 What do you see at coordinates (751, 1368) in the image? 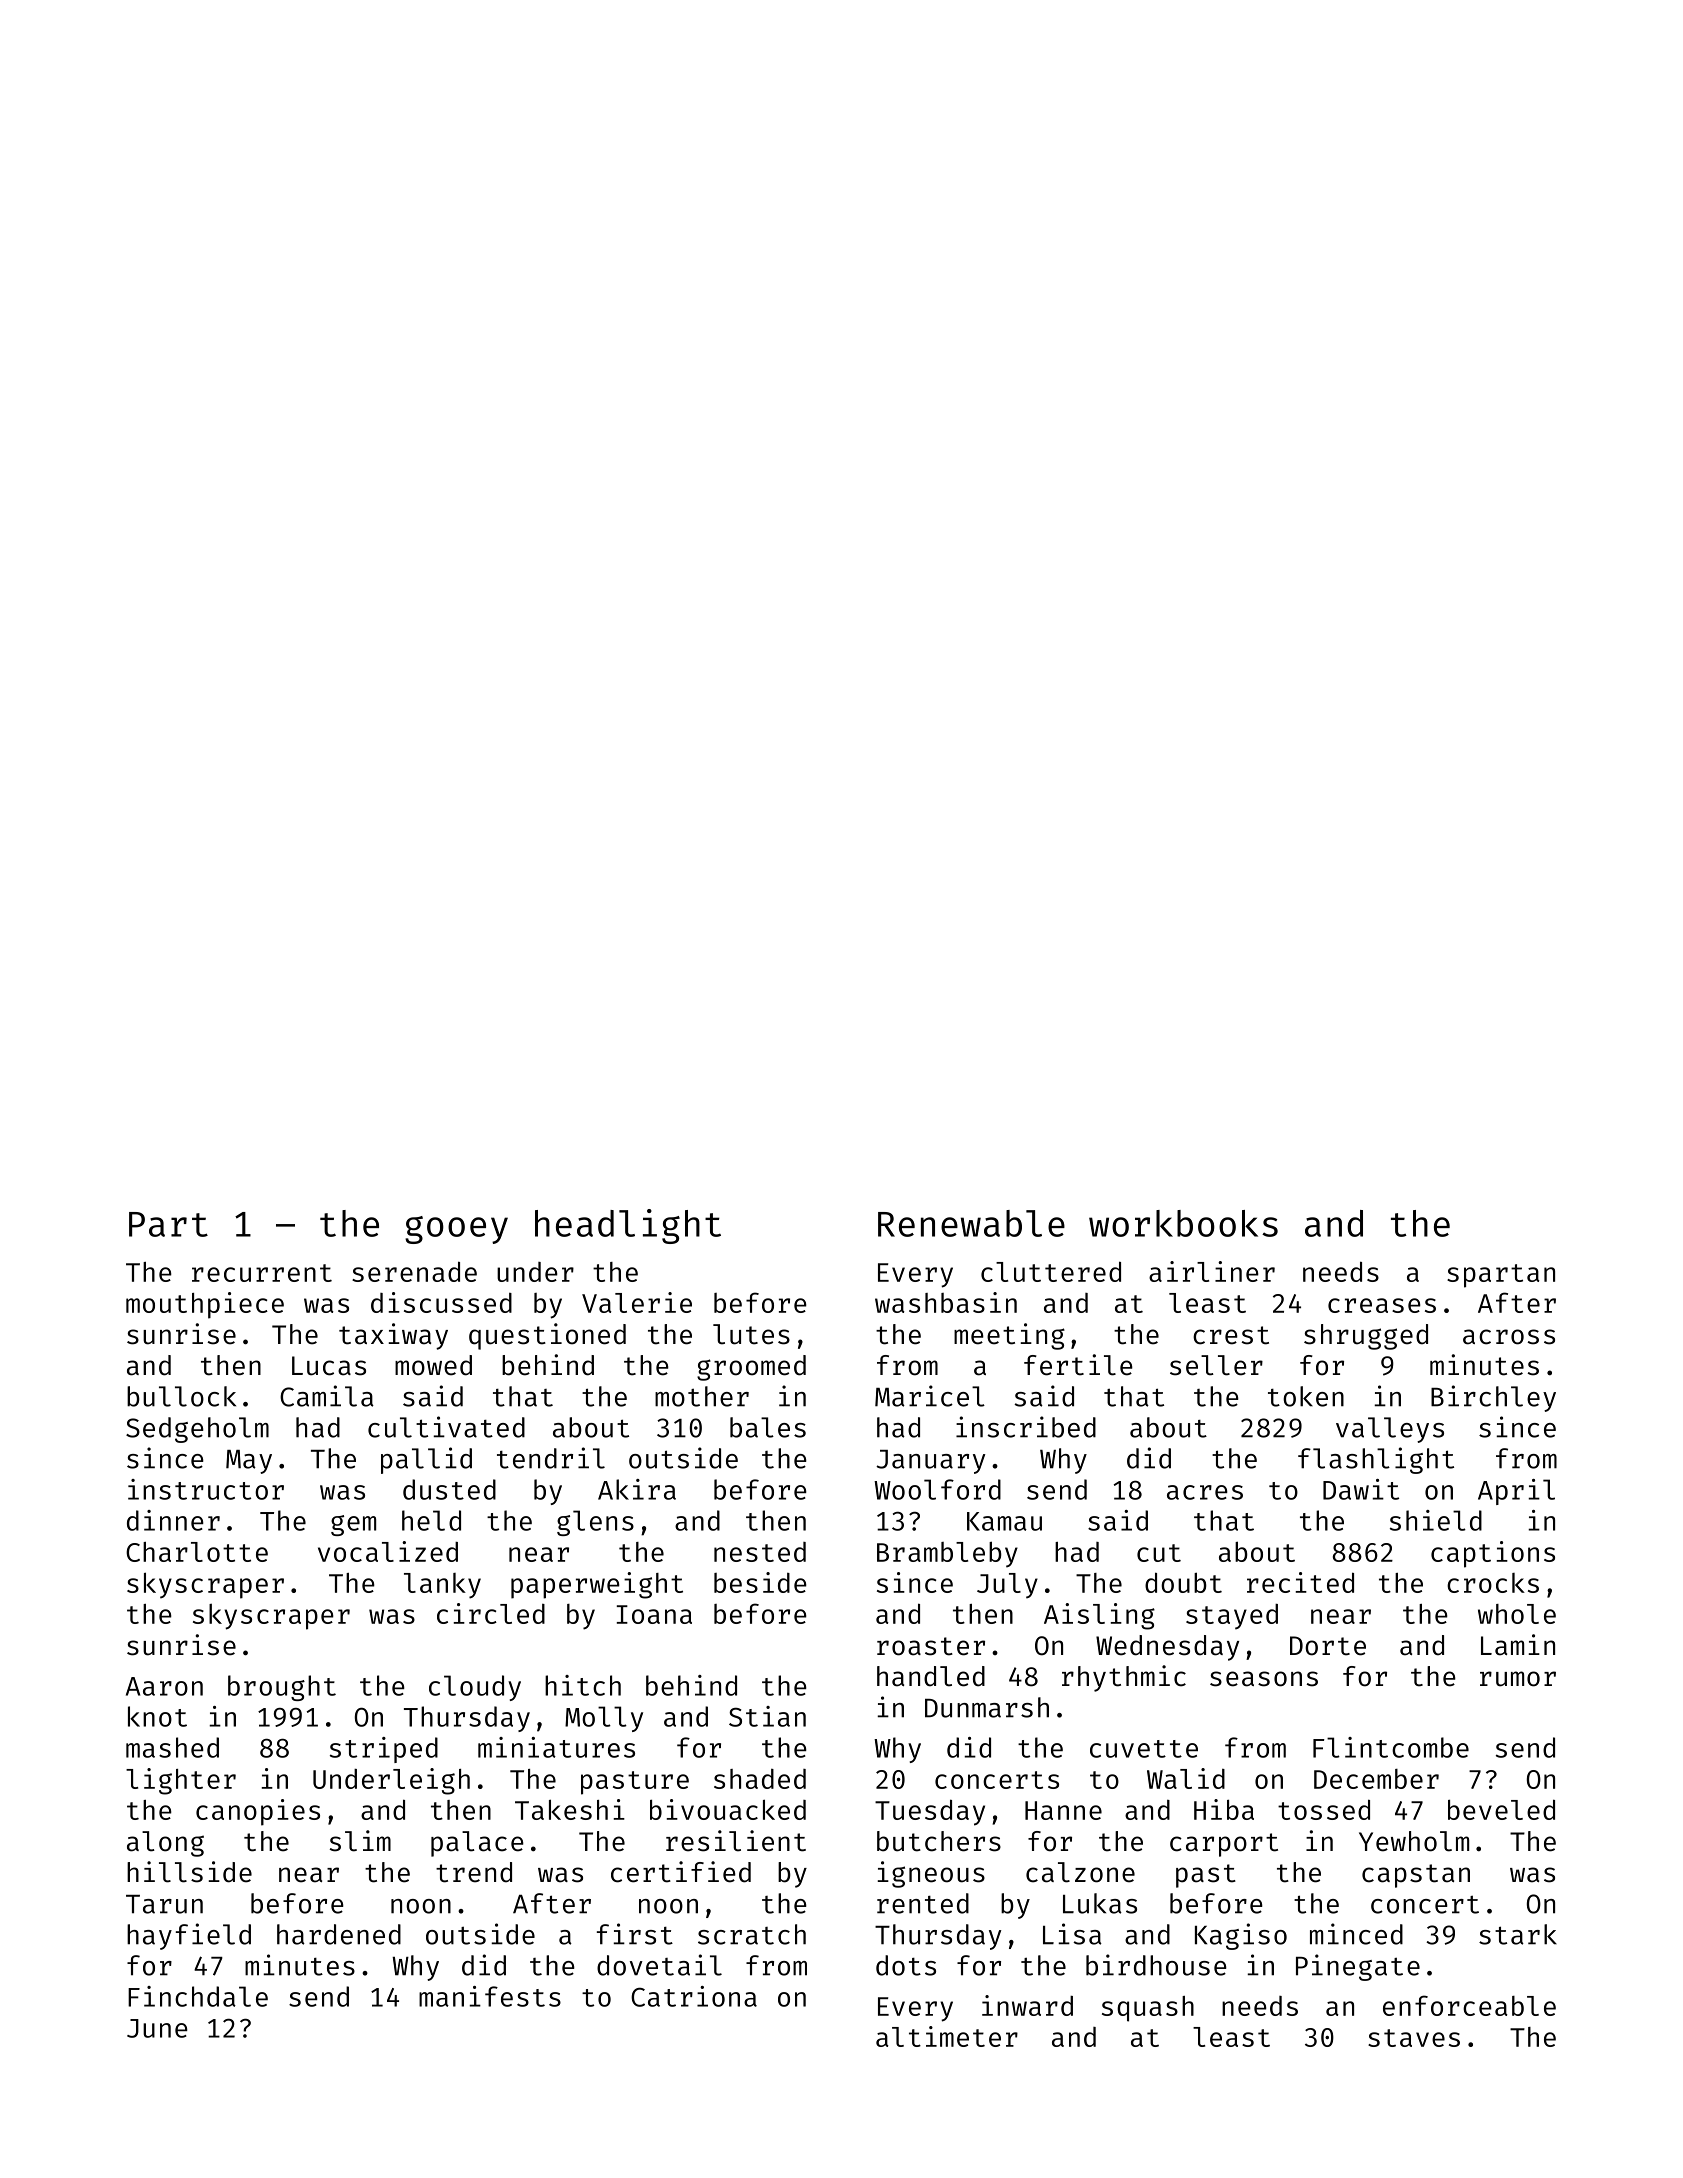
I see `groomed` at bounding box center [751, 1368].
